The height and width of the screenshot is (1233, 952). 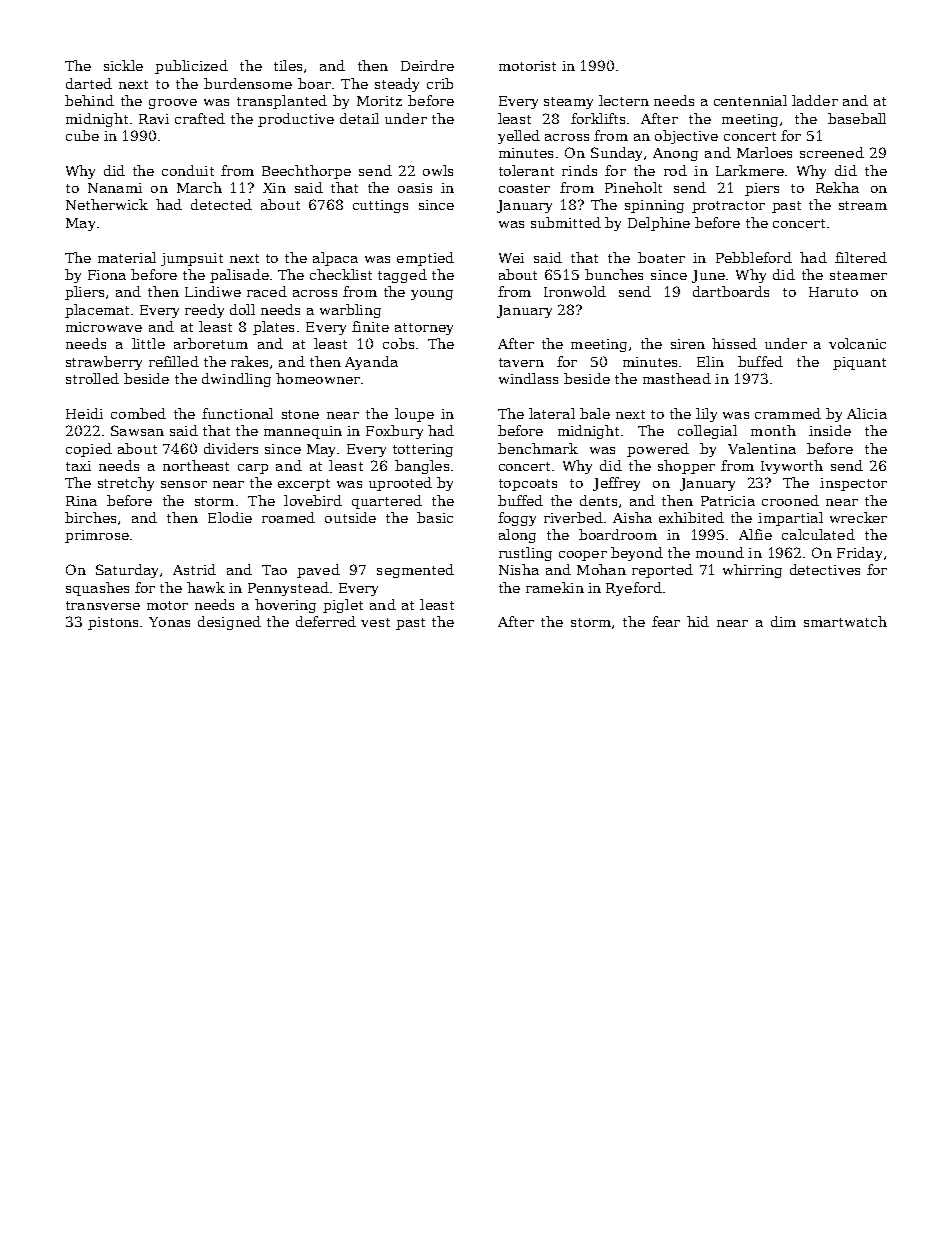 I want to click on sickle, so click(x=123, y=65).
